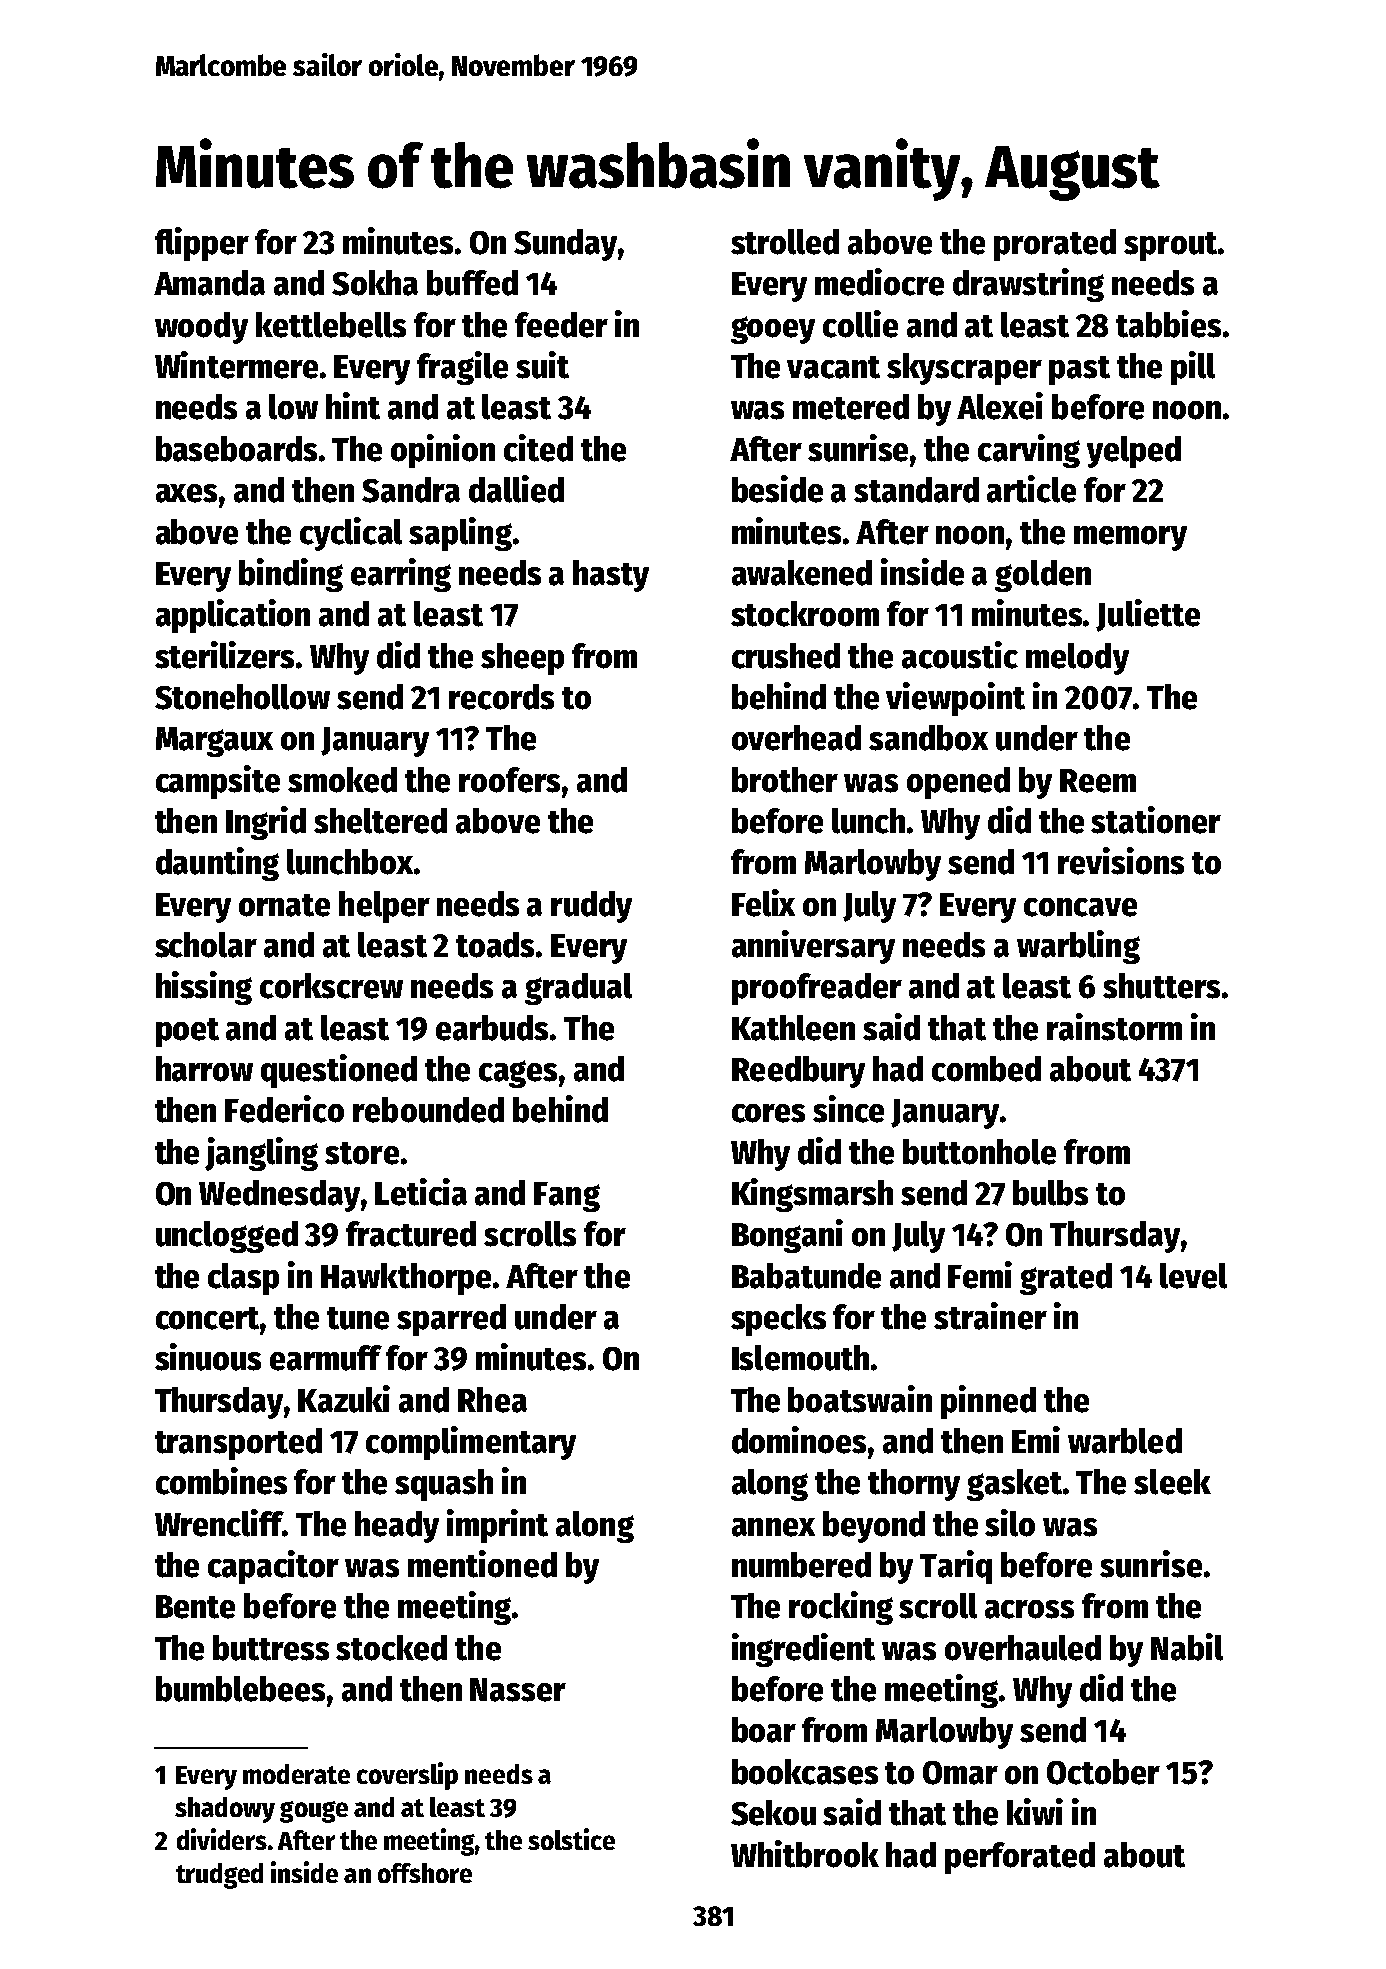  I want to click on offshore, so click(425, 1873).
